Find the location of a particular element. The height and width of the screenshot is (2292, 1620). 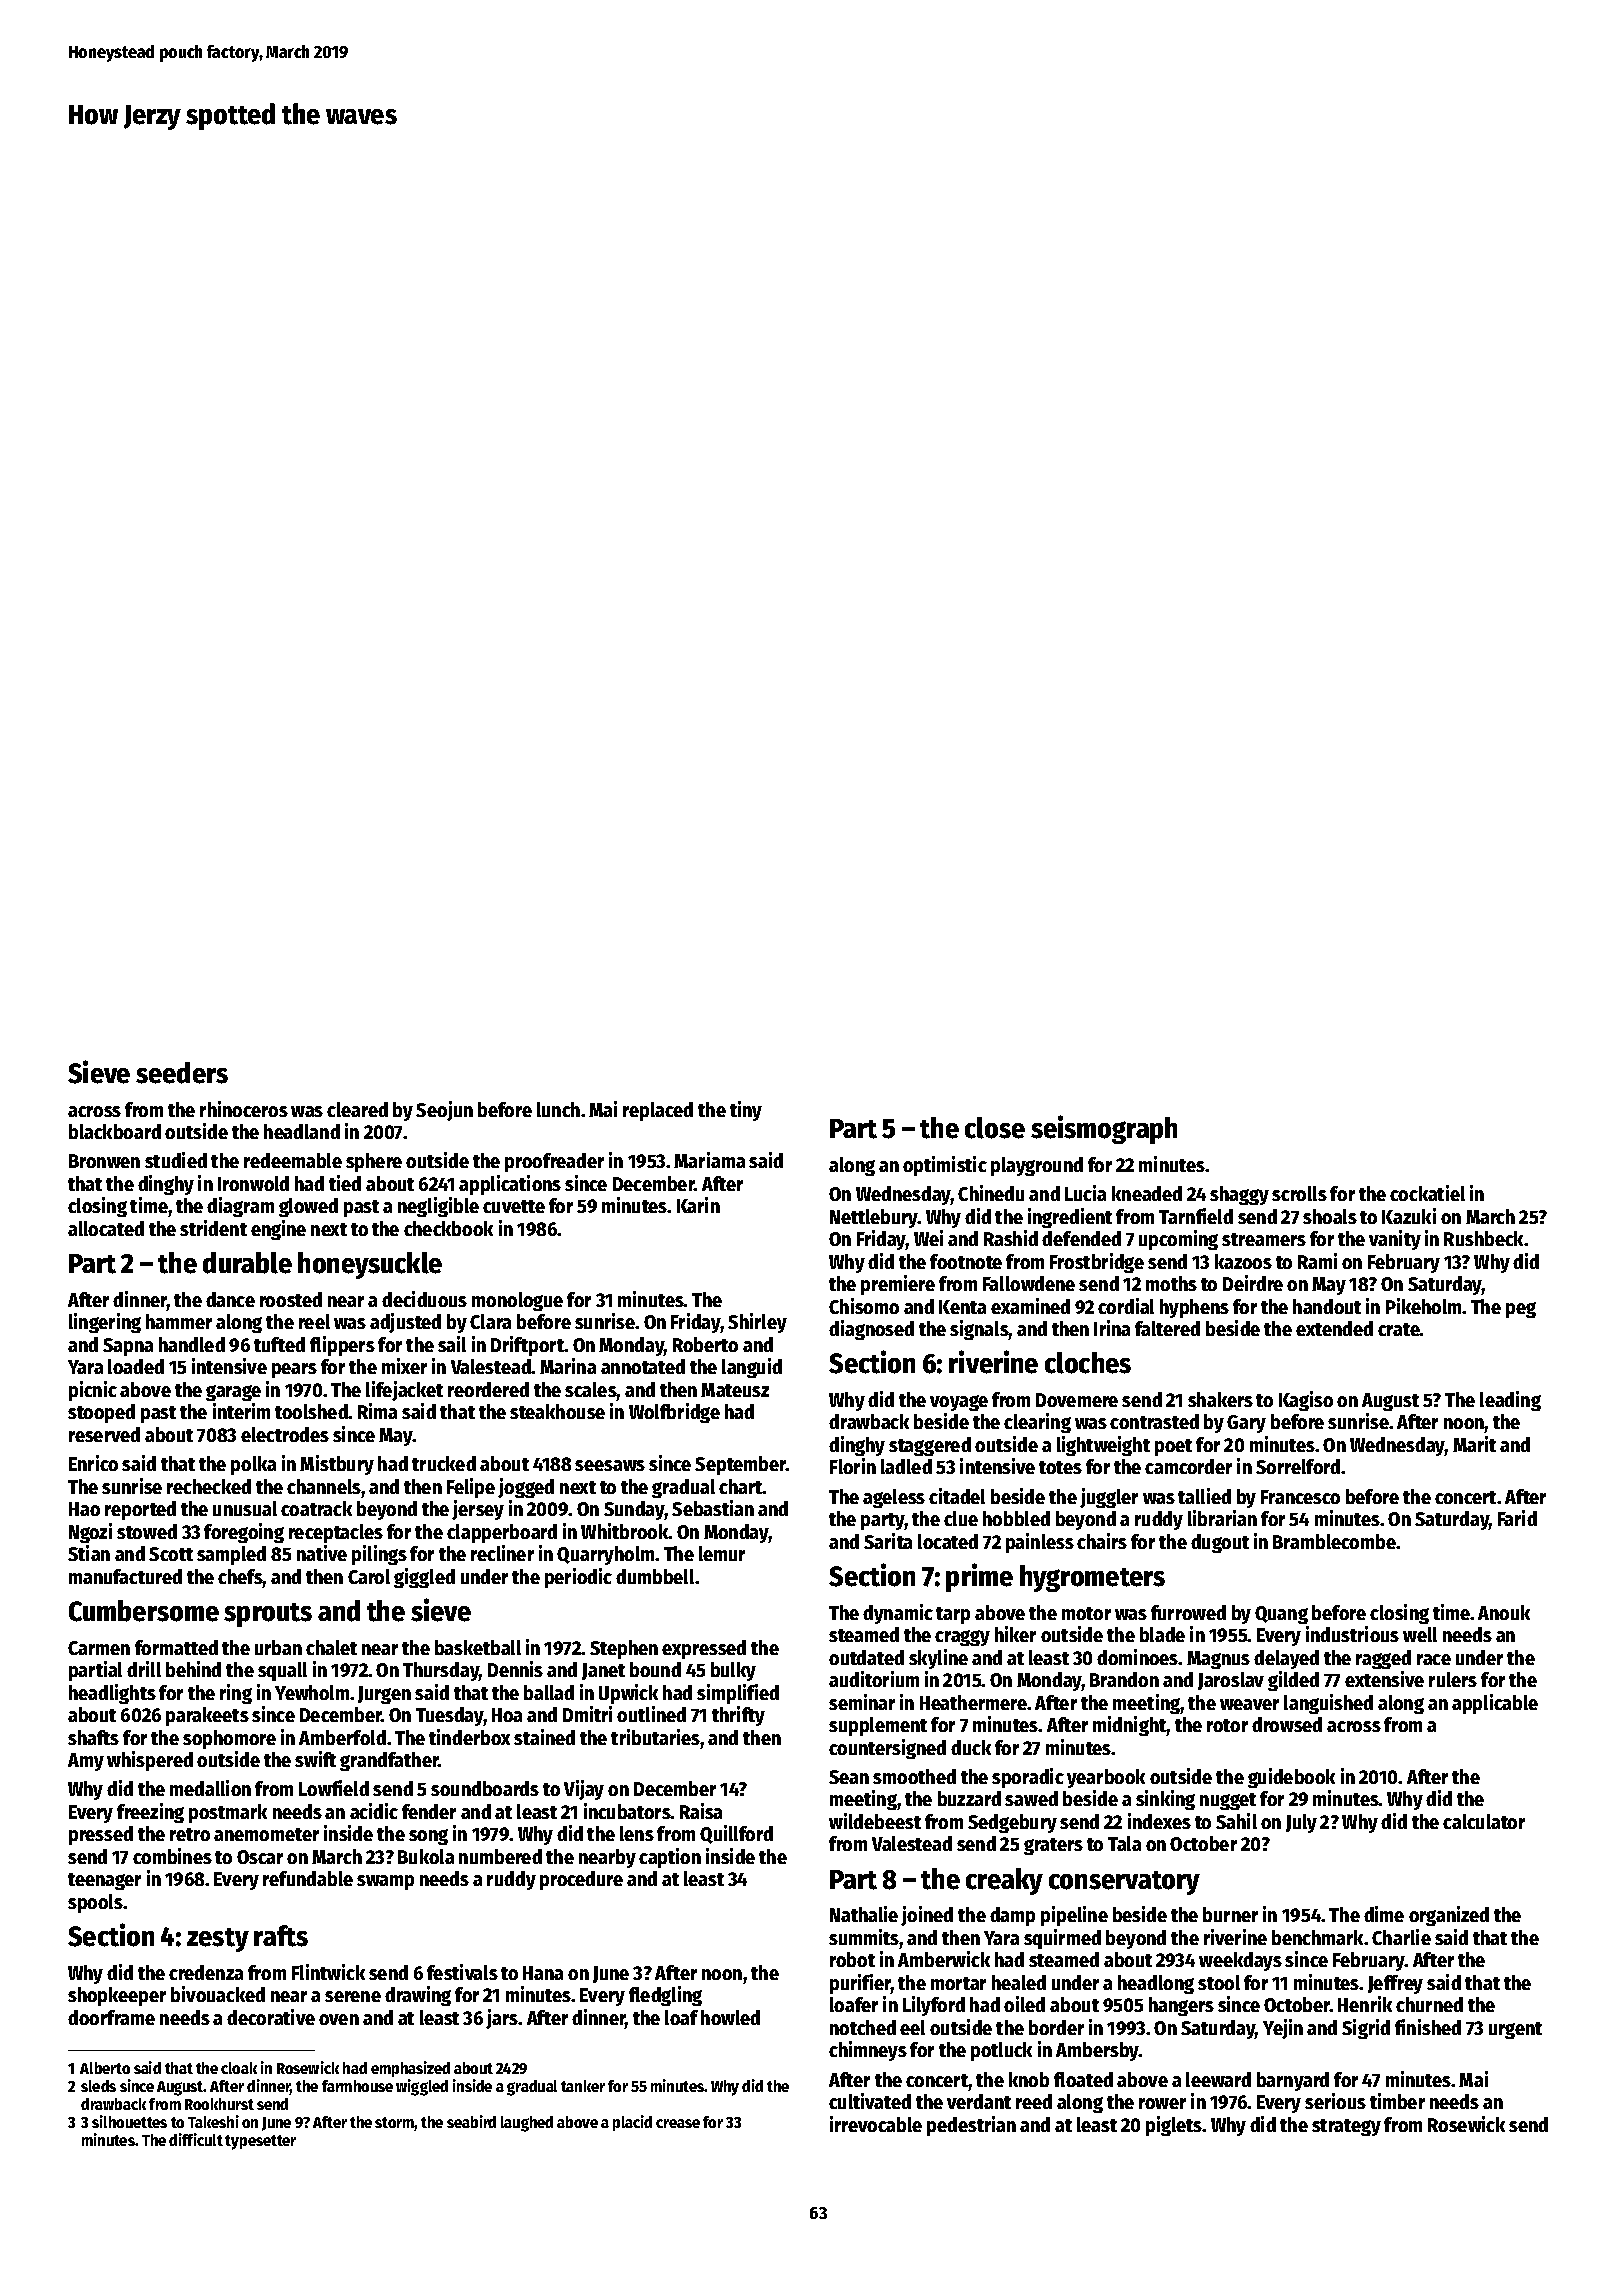

calculator is located at coordinates (1484, 1821).
